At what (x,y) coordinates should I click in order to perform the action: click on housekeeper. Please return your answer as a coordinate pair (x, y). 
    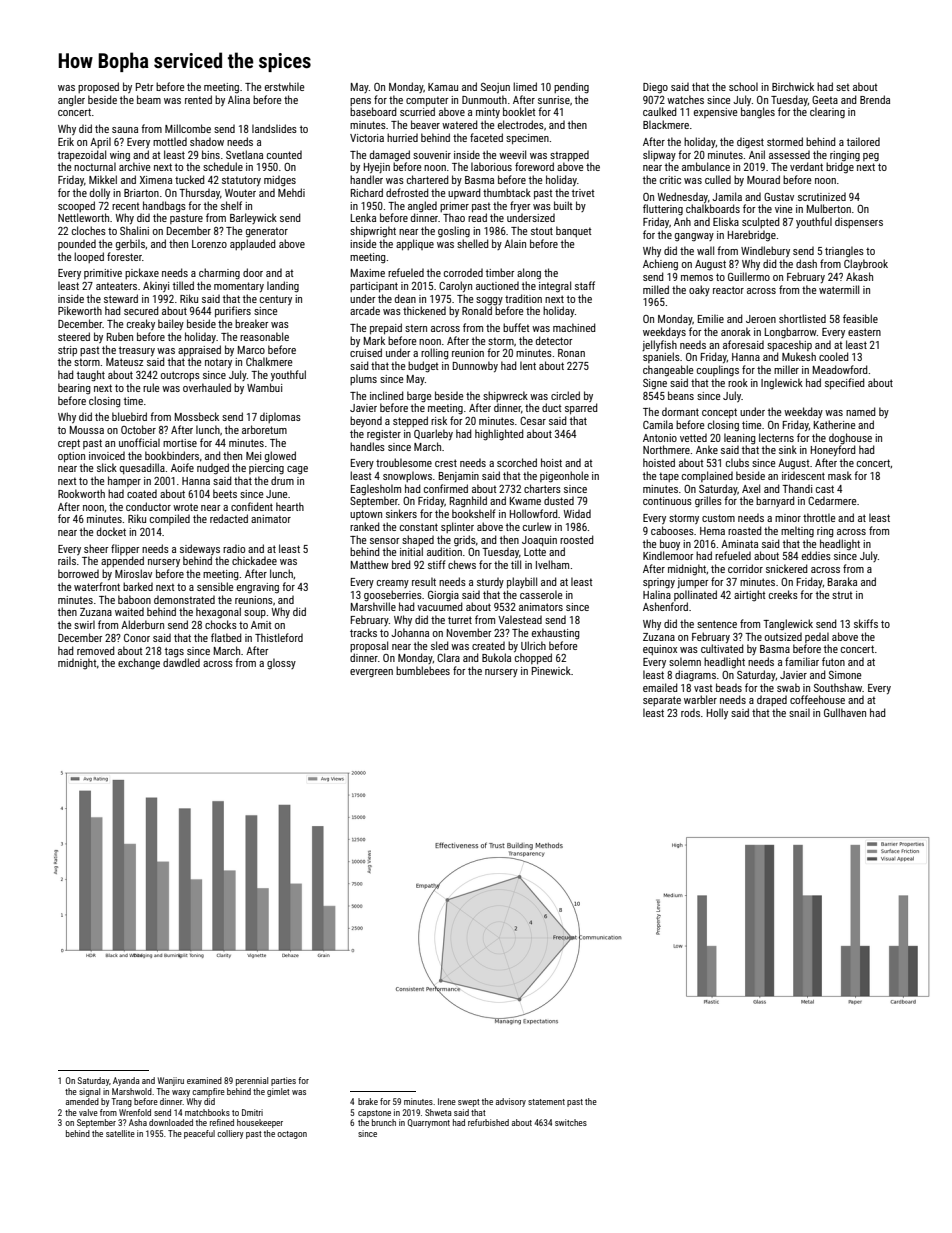
    Looking at the image, I should click on (260, 1123).
